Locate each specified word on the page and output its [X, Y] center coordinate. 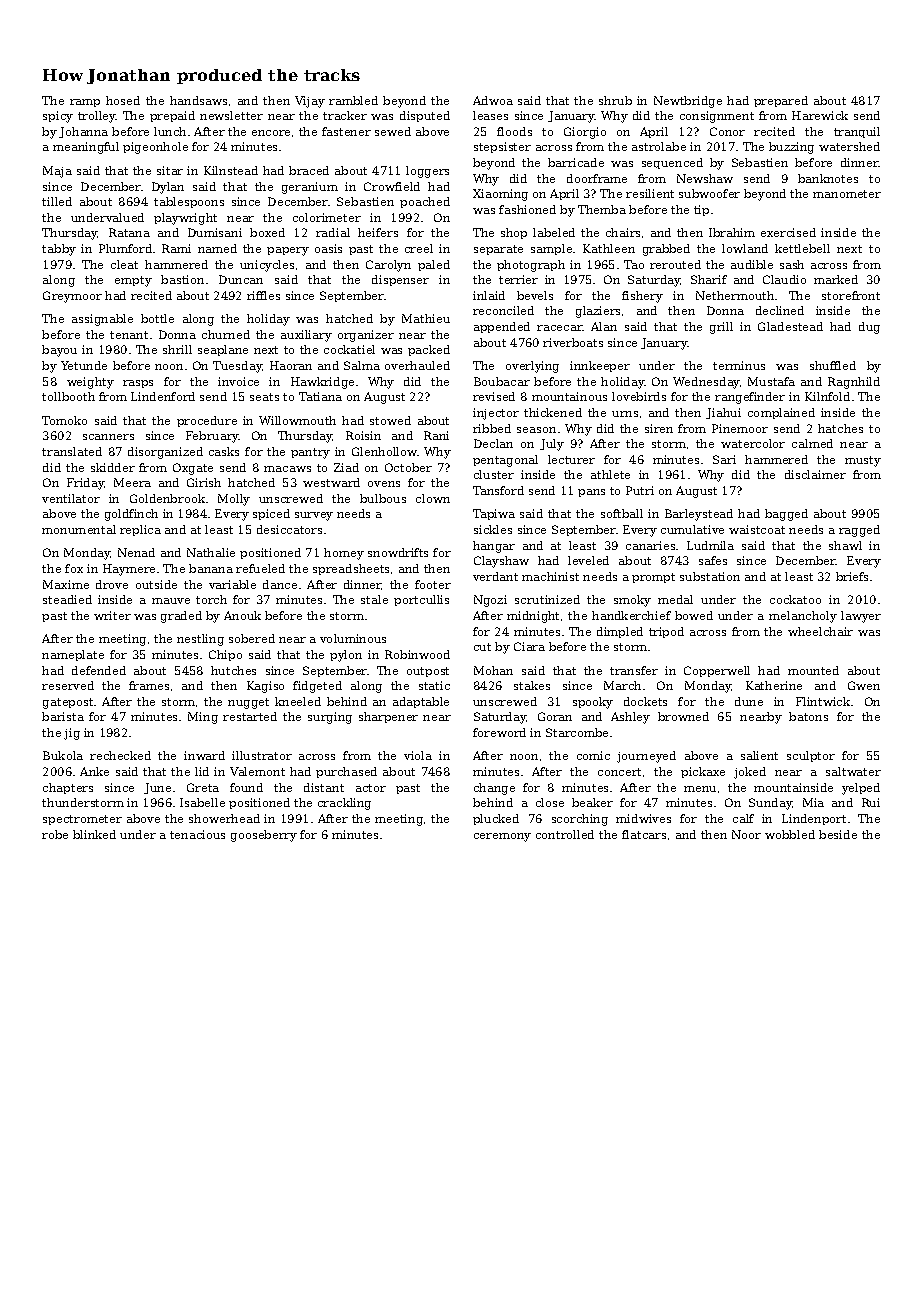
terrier [518, 279]
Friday [85, 484]
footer [433, 584]
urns [625, 414]
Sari [724, 459]
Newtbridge [688, 102]
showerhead [224, 818]
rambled [353, 100]
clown [433, 498]
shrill [177, 349]
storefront [851, 295]
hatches [840, 428]
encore [271, 133]
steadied [67, 599]
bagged [786, 515]
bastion [182, 279]
